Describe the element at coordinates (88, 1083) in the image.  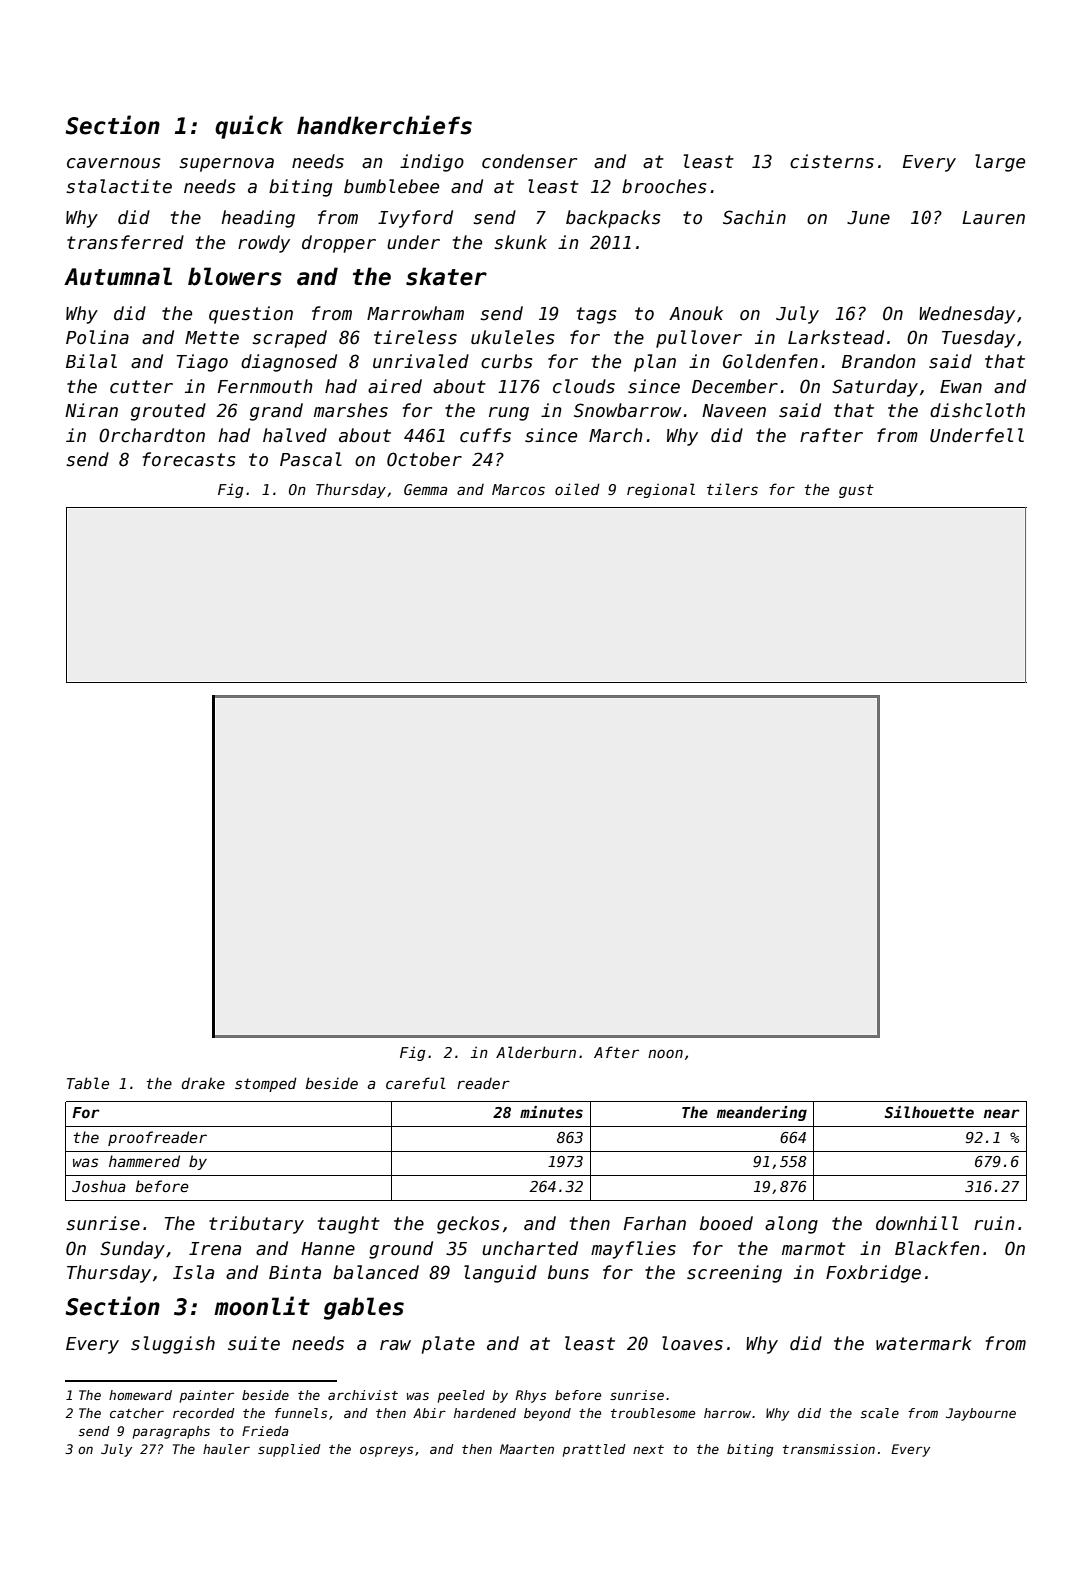
I see `Table` at that location.
